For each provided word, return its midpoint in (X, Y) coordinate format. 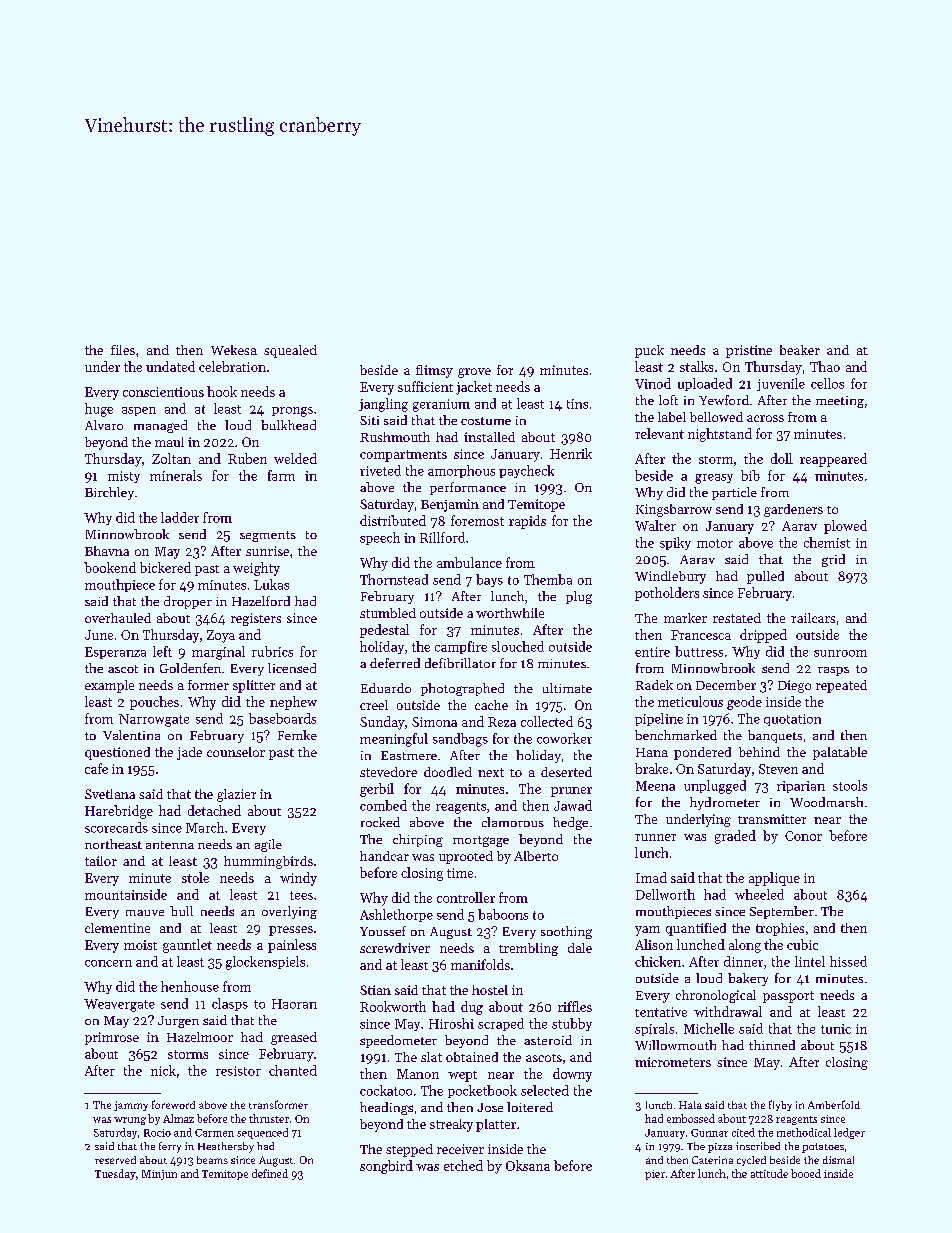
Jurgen (178, 1022)
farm (281, 475)
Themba (548, 579)
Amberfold (834, 1104)
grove (474, 373)
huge (99, 410)
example (109, 686)
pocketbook (482, 1091)
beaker (800, 350)
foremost (477, 520)
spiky (675, 543)
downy (572, 1075)
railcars (813, 618)
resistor (238, 1071)
